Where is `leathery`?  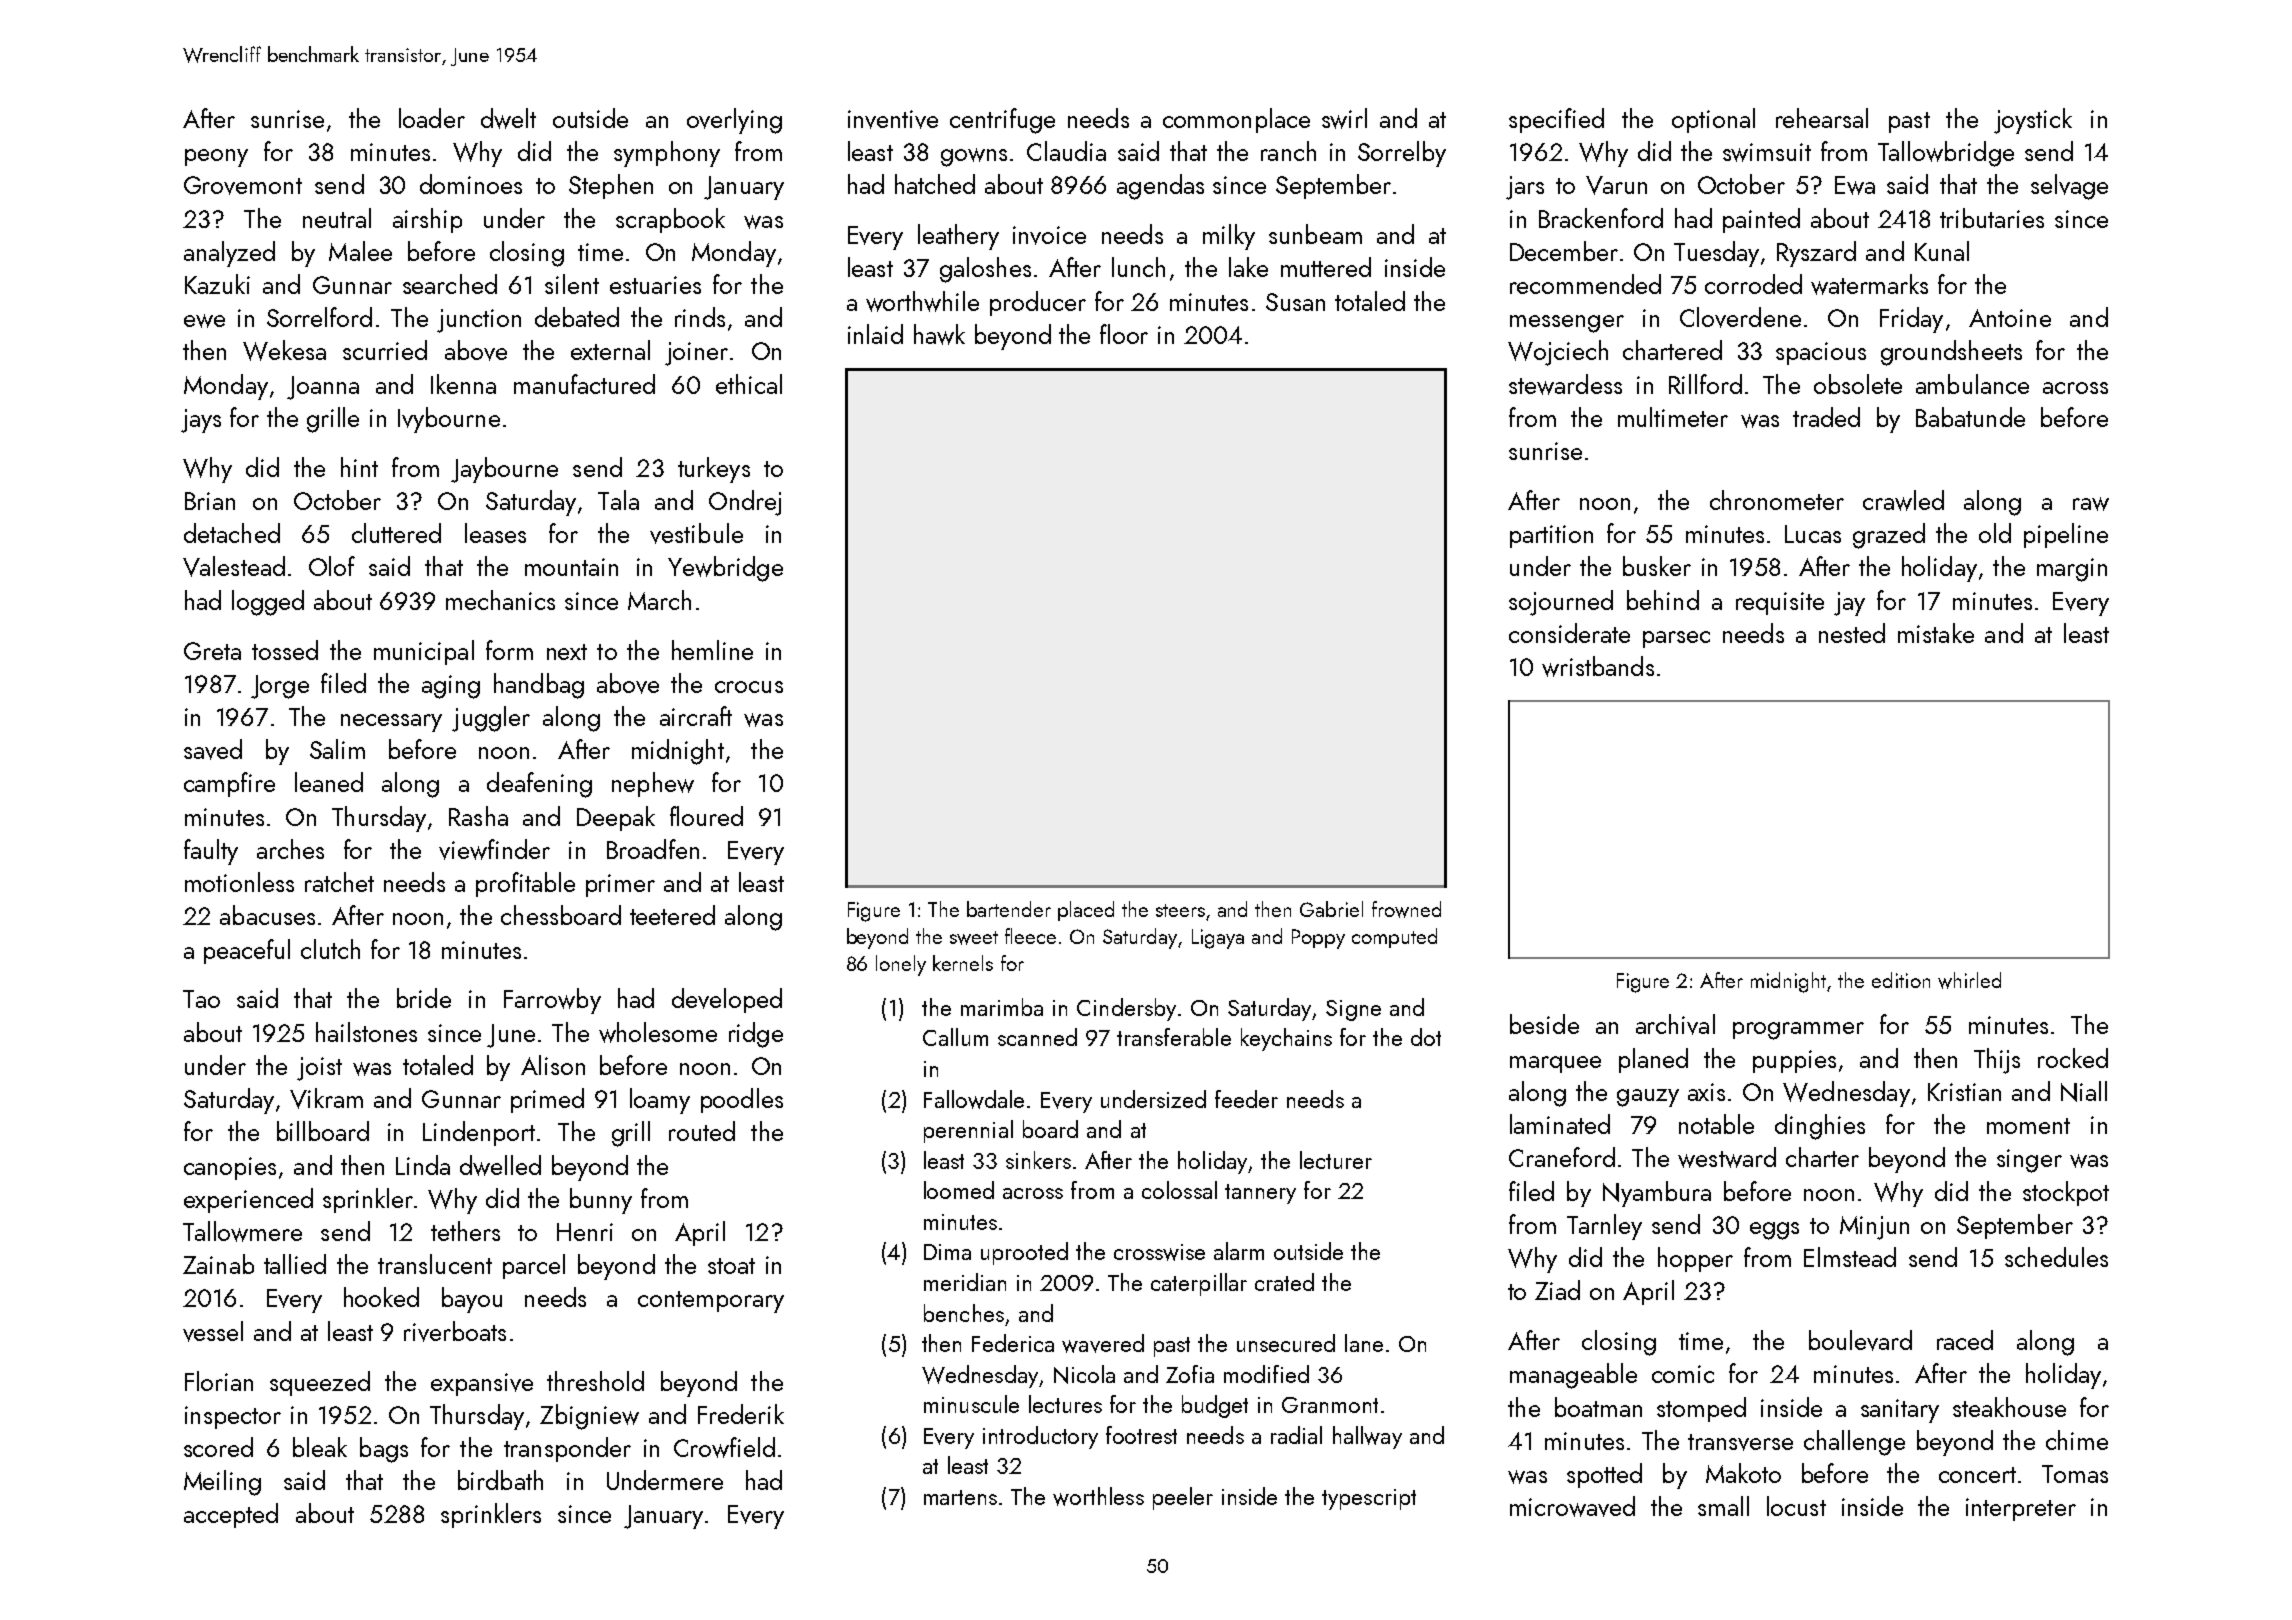 leathery is located at coordinates (958, 237).
